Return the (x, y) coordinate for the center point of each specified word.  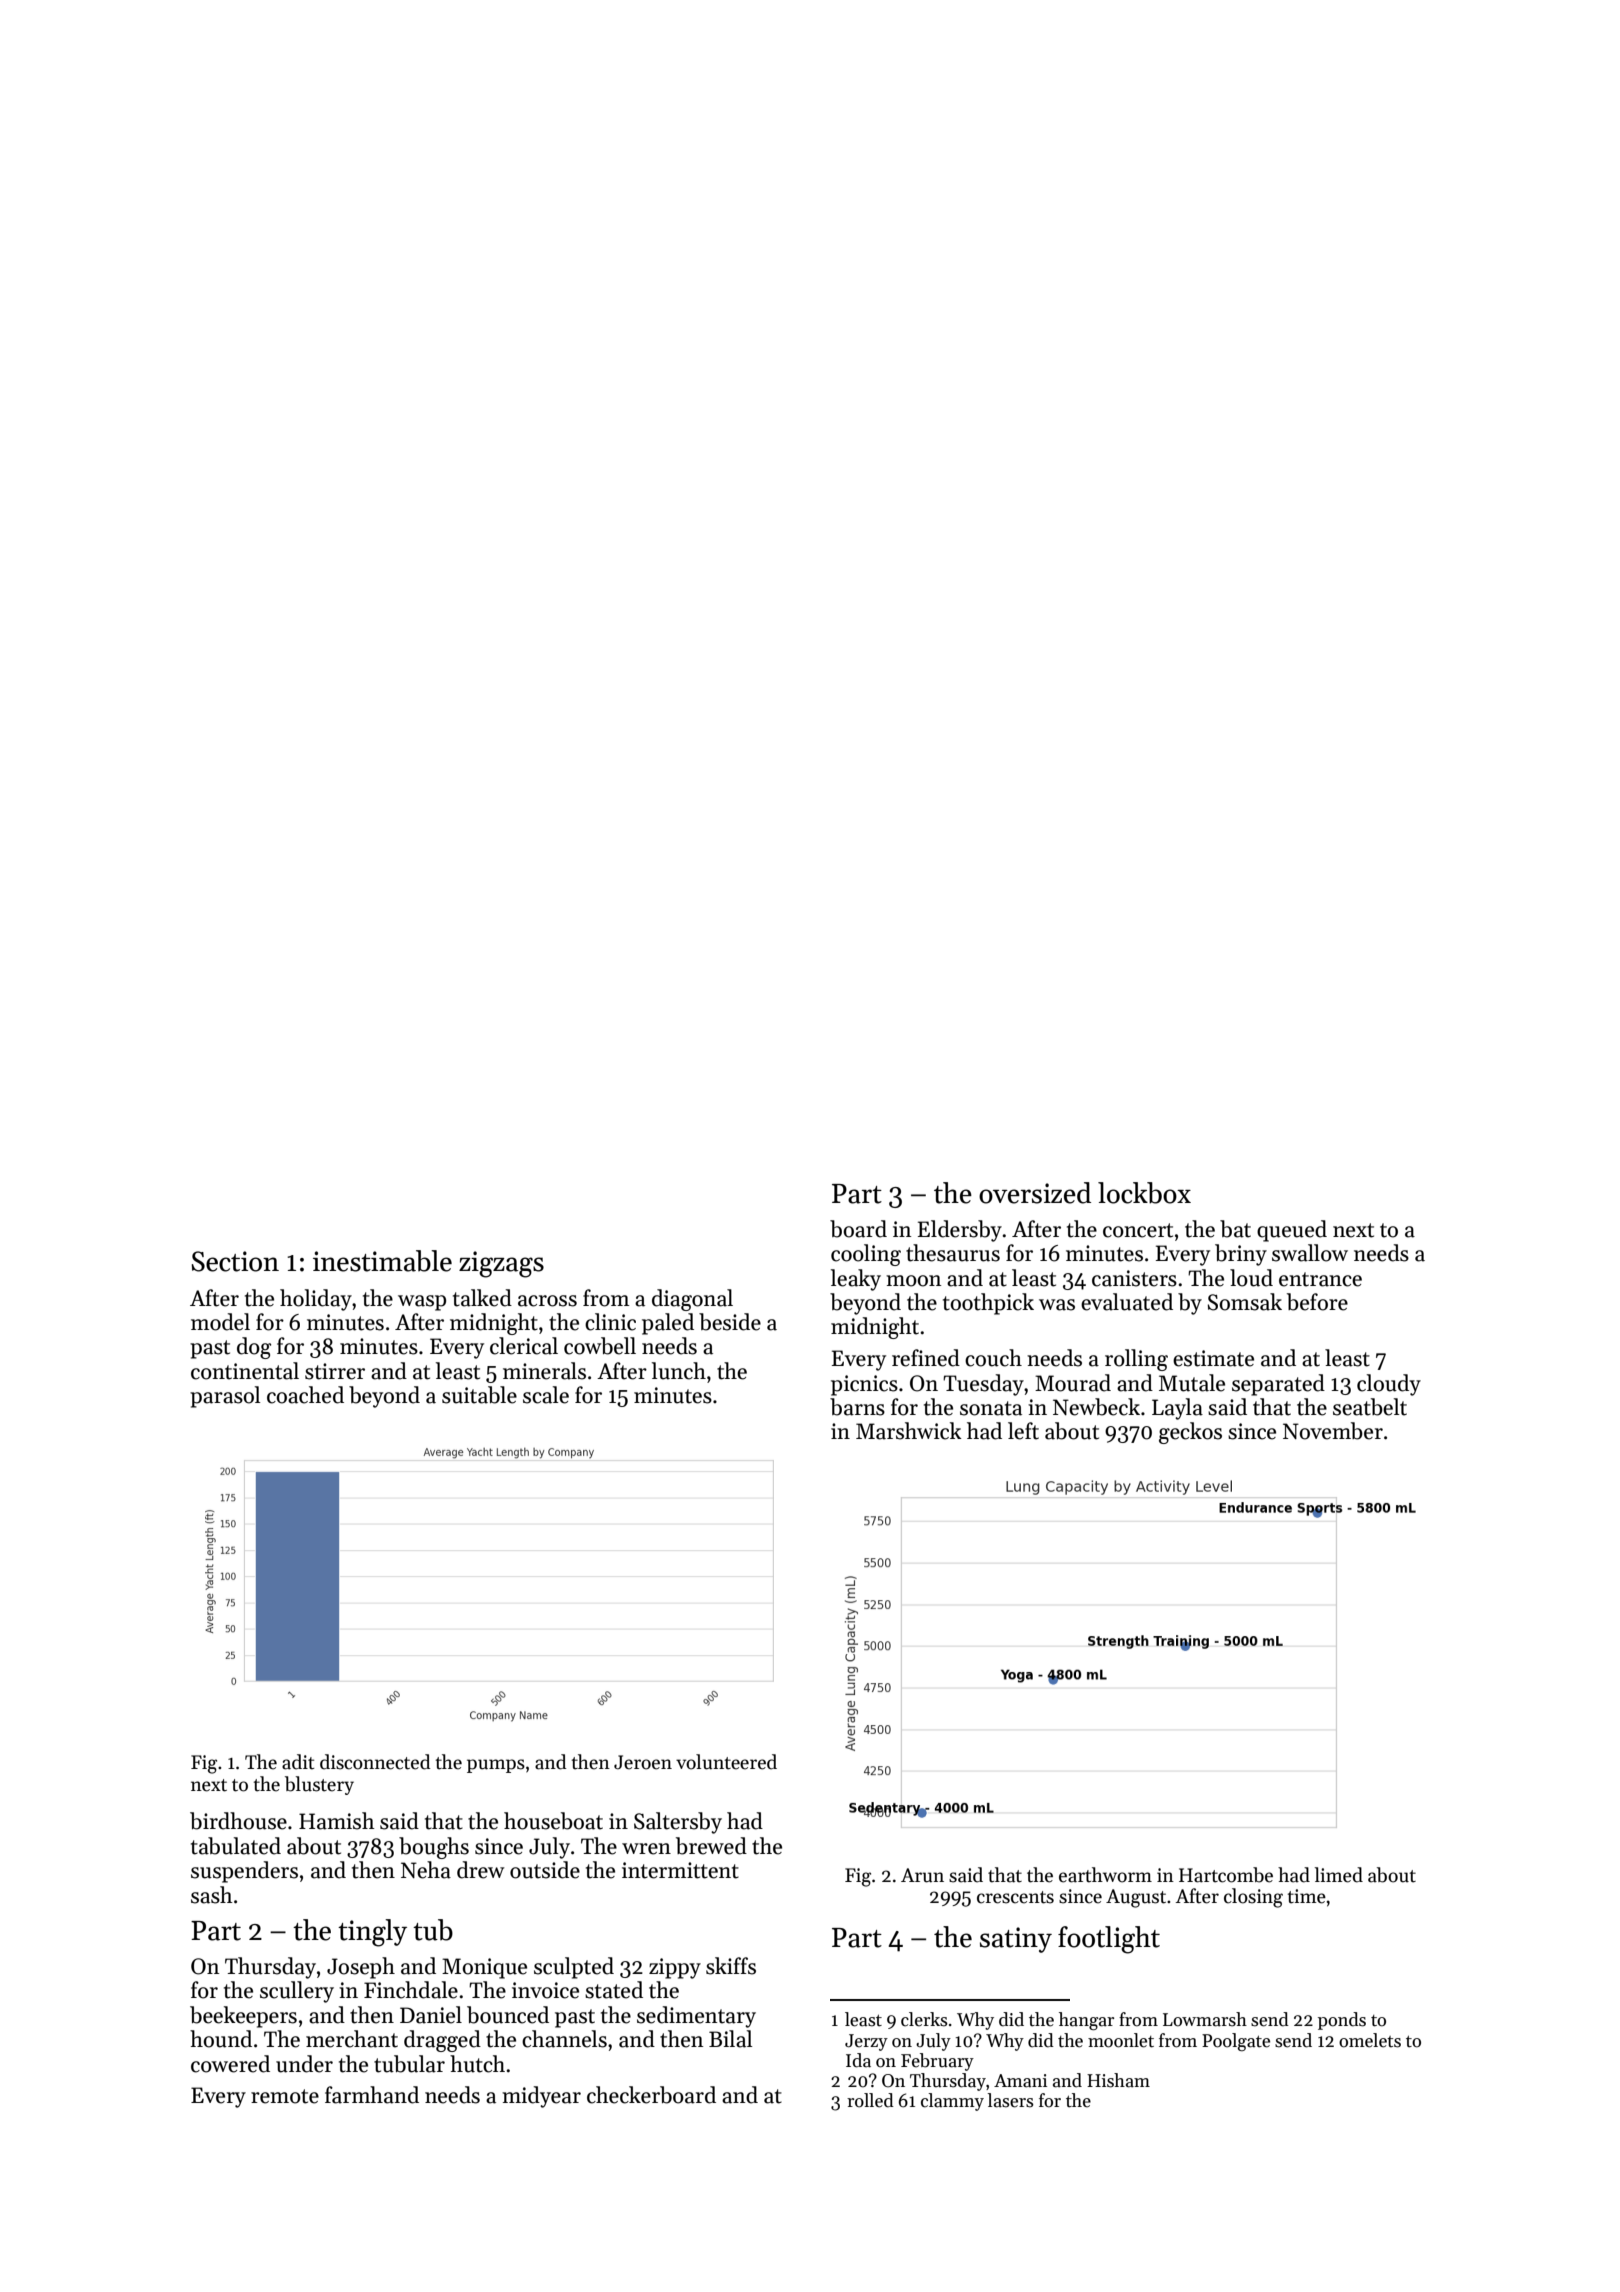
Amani (1020, 2081)
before (1317, 1302)
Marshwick (909, 1431)
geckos (1190, 1433)
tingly (372, 1933)
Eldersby (960, 1231)
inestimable (382, 1261)
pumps (496, 1766)
